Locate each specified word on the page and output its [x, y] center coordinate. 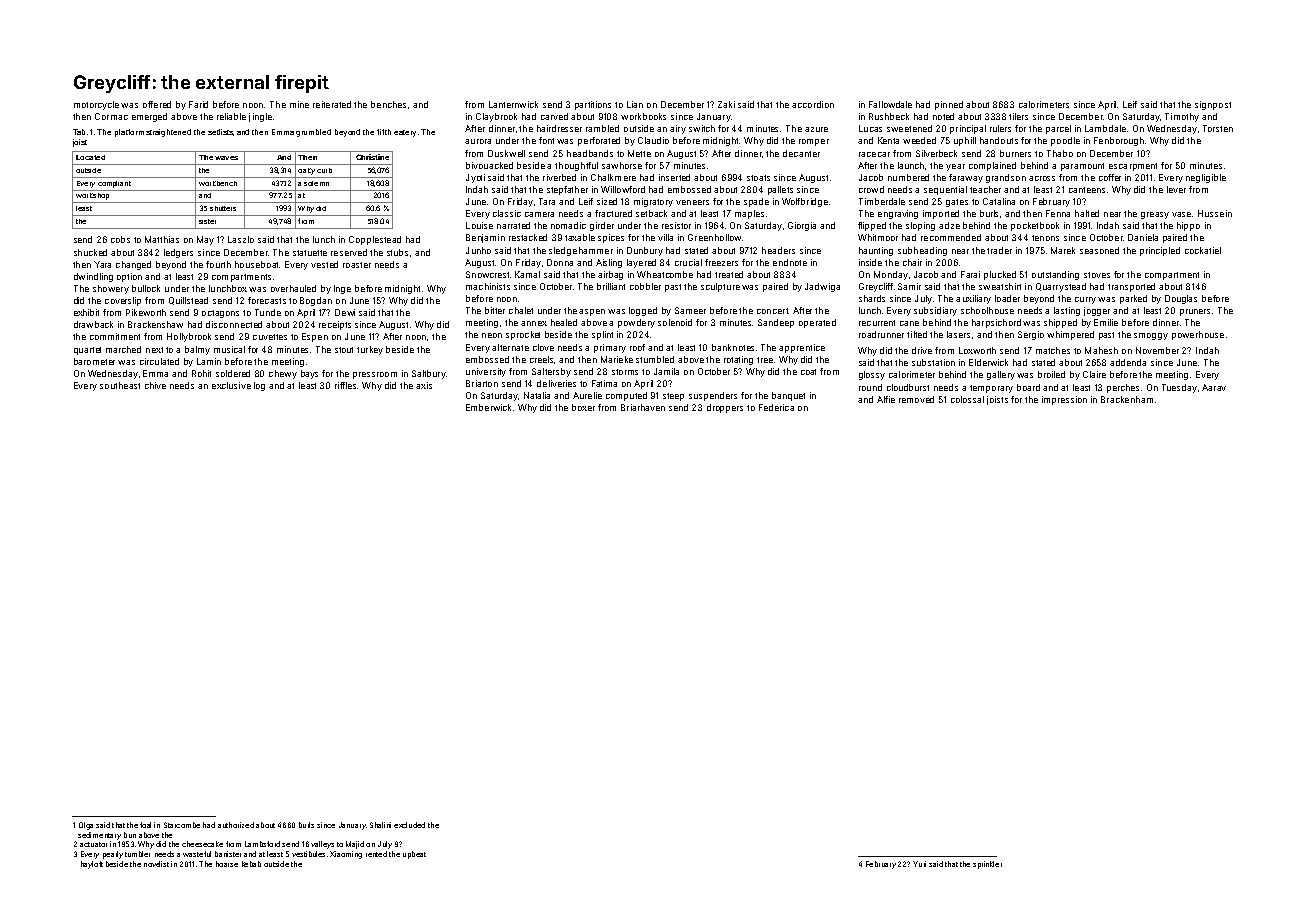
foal [145, 825]
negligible [1206, 178]
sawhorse [622, 165]
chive [155, 385]
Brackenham [1127, 399]
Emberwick [488, 407]
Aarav [1214, 387]
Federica [776, 407]
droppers [725, 408]
